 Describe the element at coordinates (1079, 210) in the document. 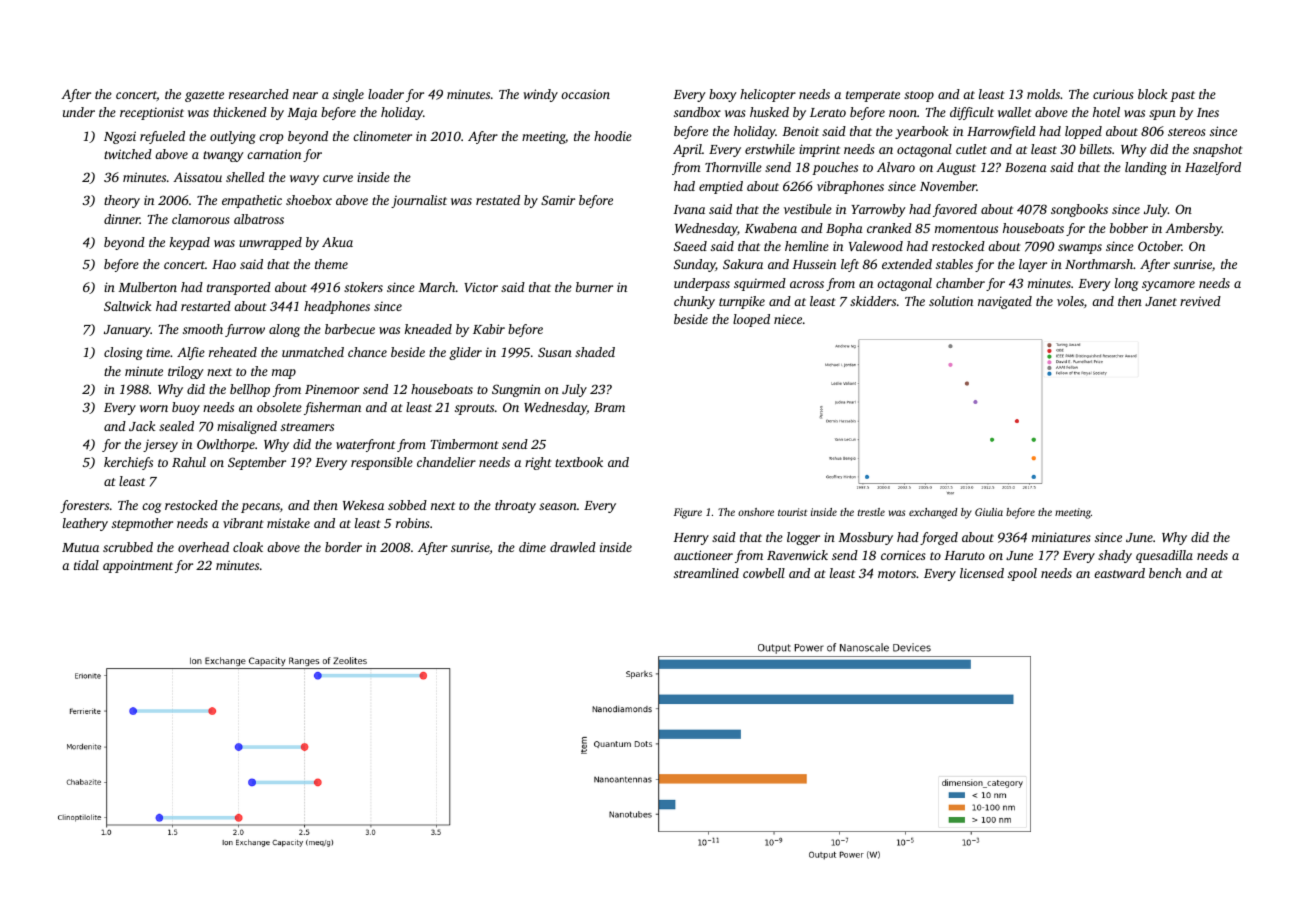

I see `songbooks` at that location.
